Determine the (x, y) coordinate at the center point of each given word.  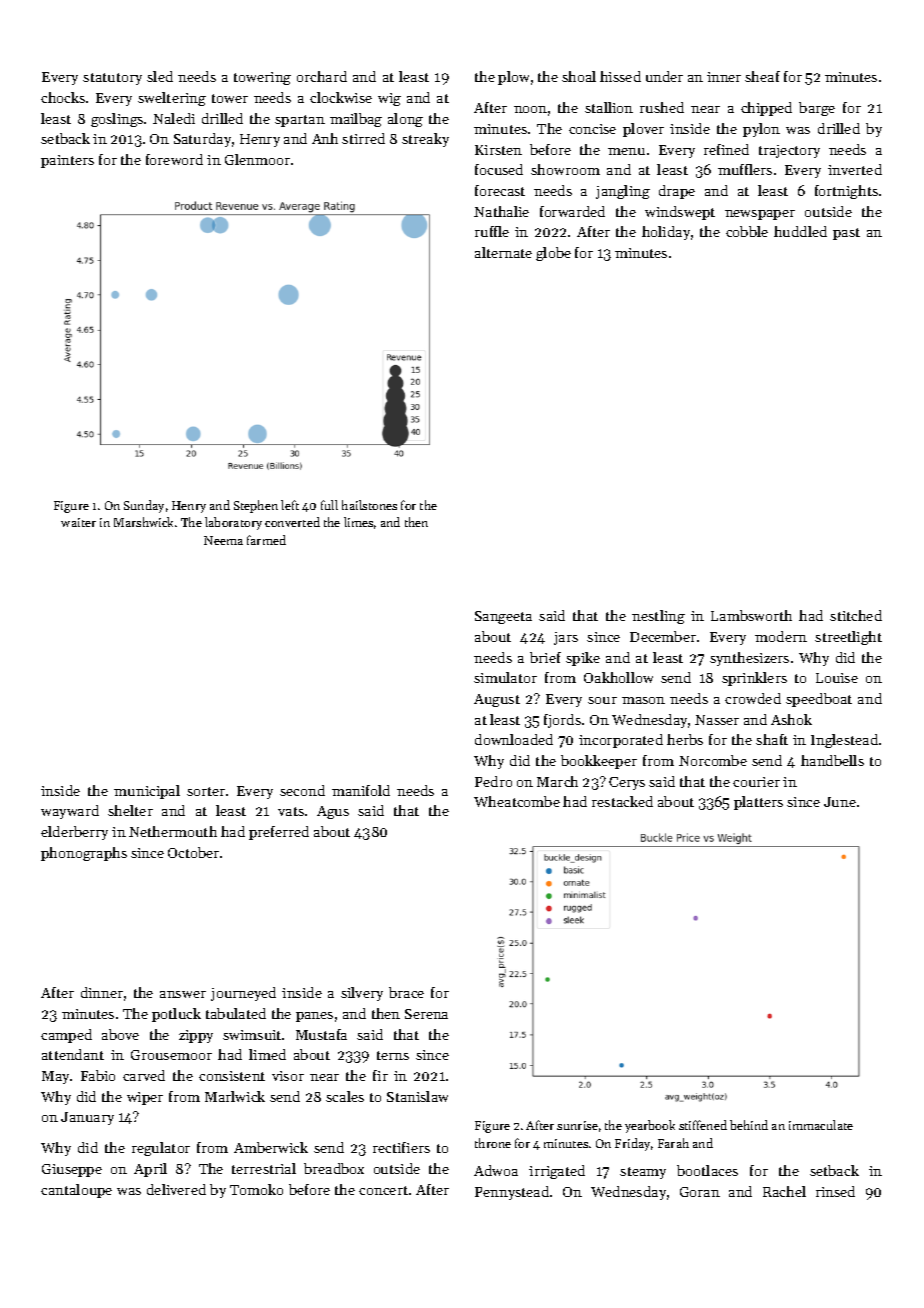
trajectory (789, 151)
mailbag (356, 120)
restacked (622, 801)
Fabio (98, 1075)
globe (553, 254)
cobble (747, 231)
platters (758, 803)
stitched (856, 615)
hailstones (369, 505)
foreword (174, 159)
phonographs (84, 854)
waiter (78, 522)
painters (67, 161)
